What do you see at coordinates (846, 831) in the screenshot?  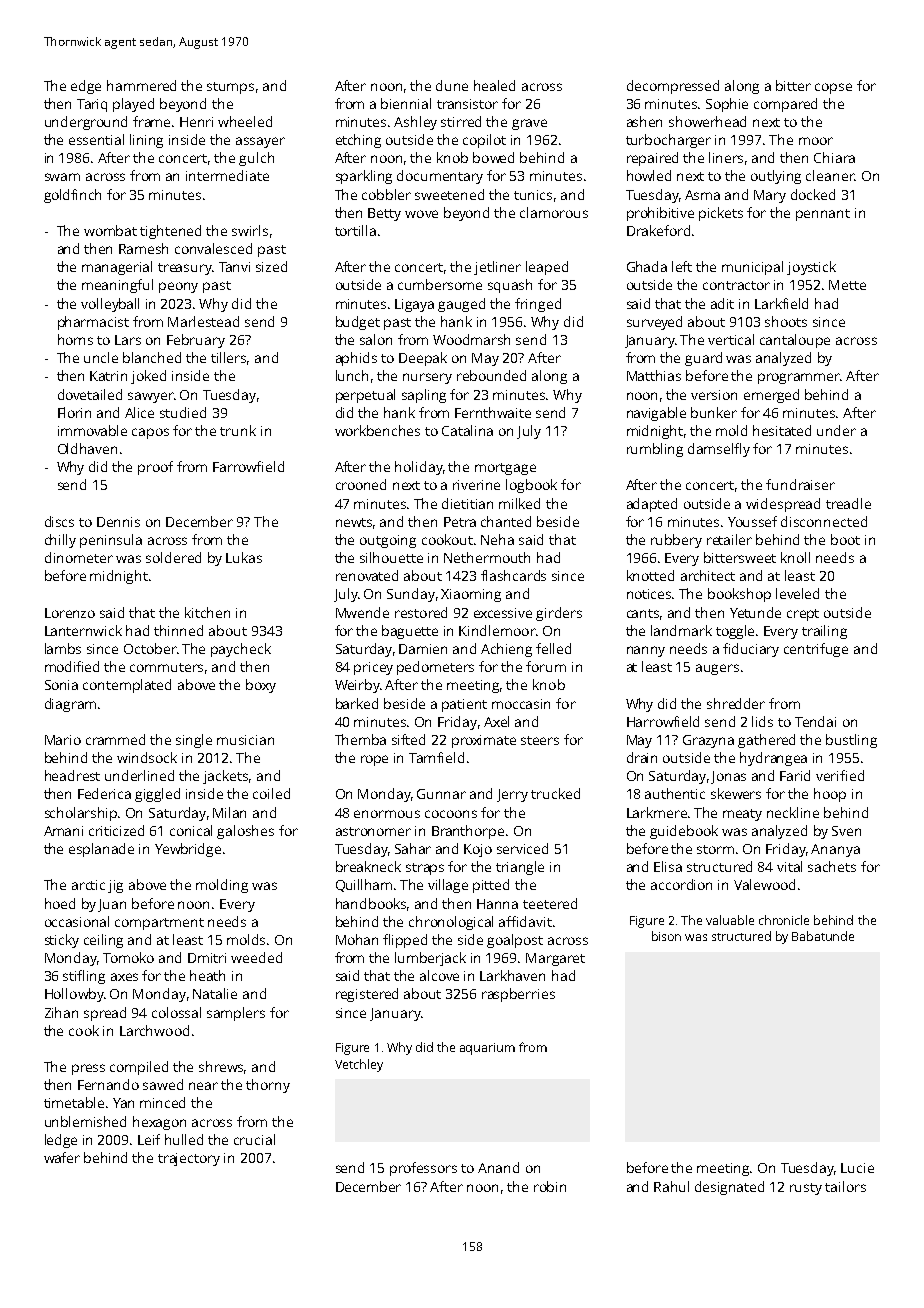 I see `Sven` at bounding box center [846, 831].
